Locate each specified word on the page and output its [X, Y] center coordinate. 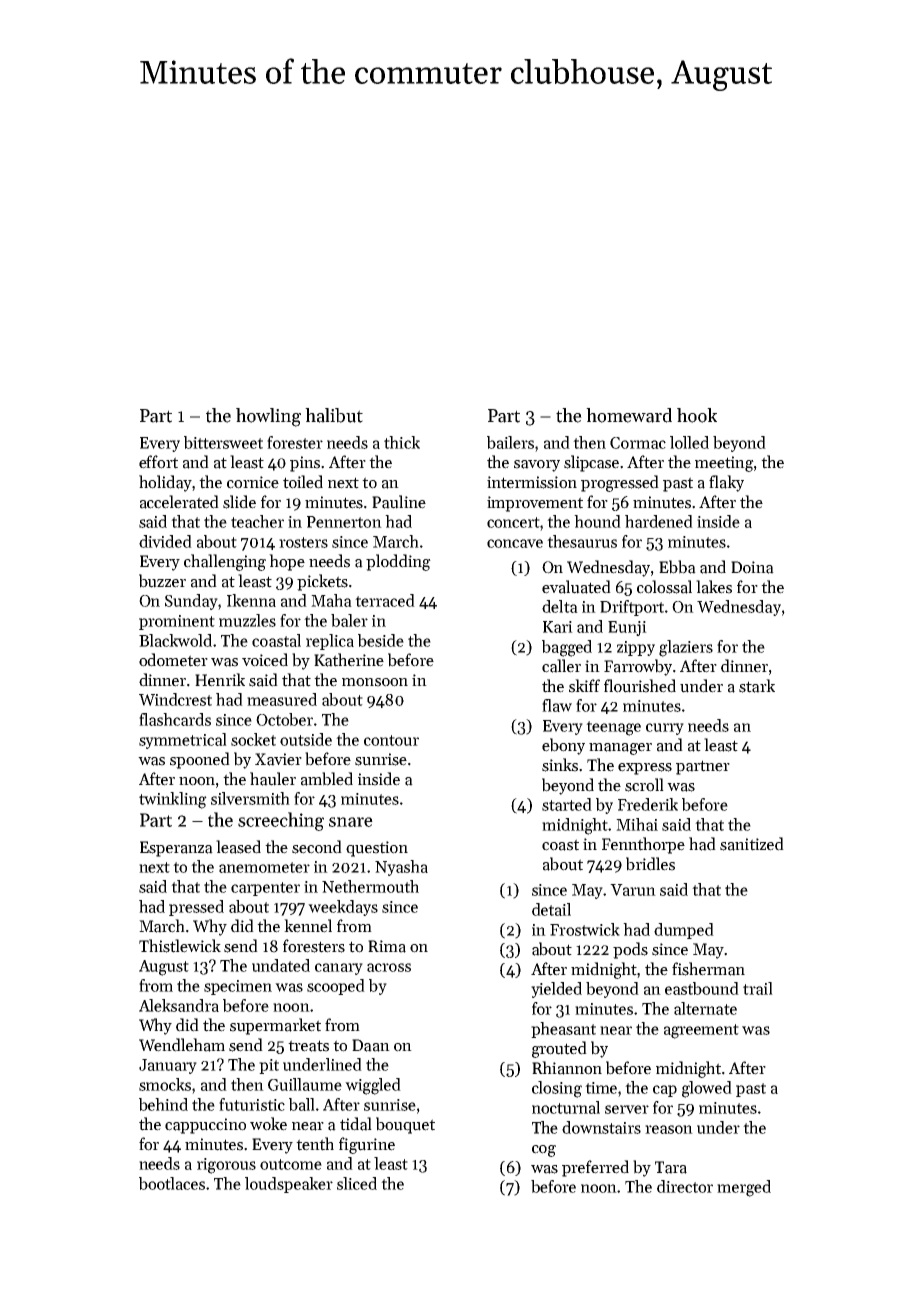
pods [630, 950]
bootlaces [172, 1183]
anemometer [264, 867]
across [389, 967]
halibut [334, 415]
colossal [664, 587]
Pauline [399, 502]
